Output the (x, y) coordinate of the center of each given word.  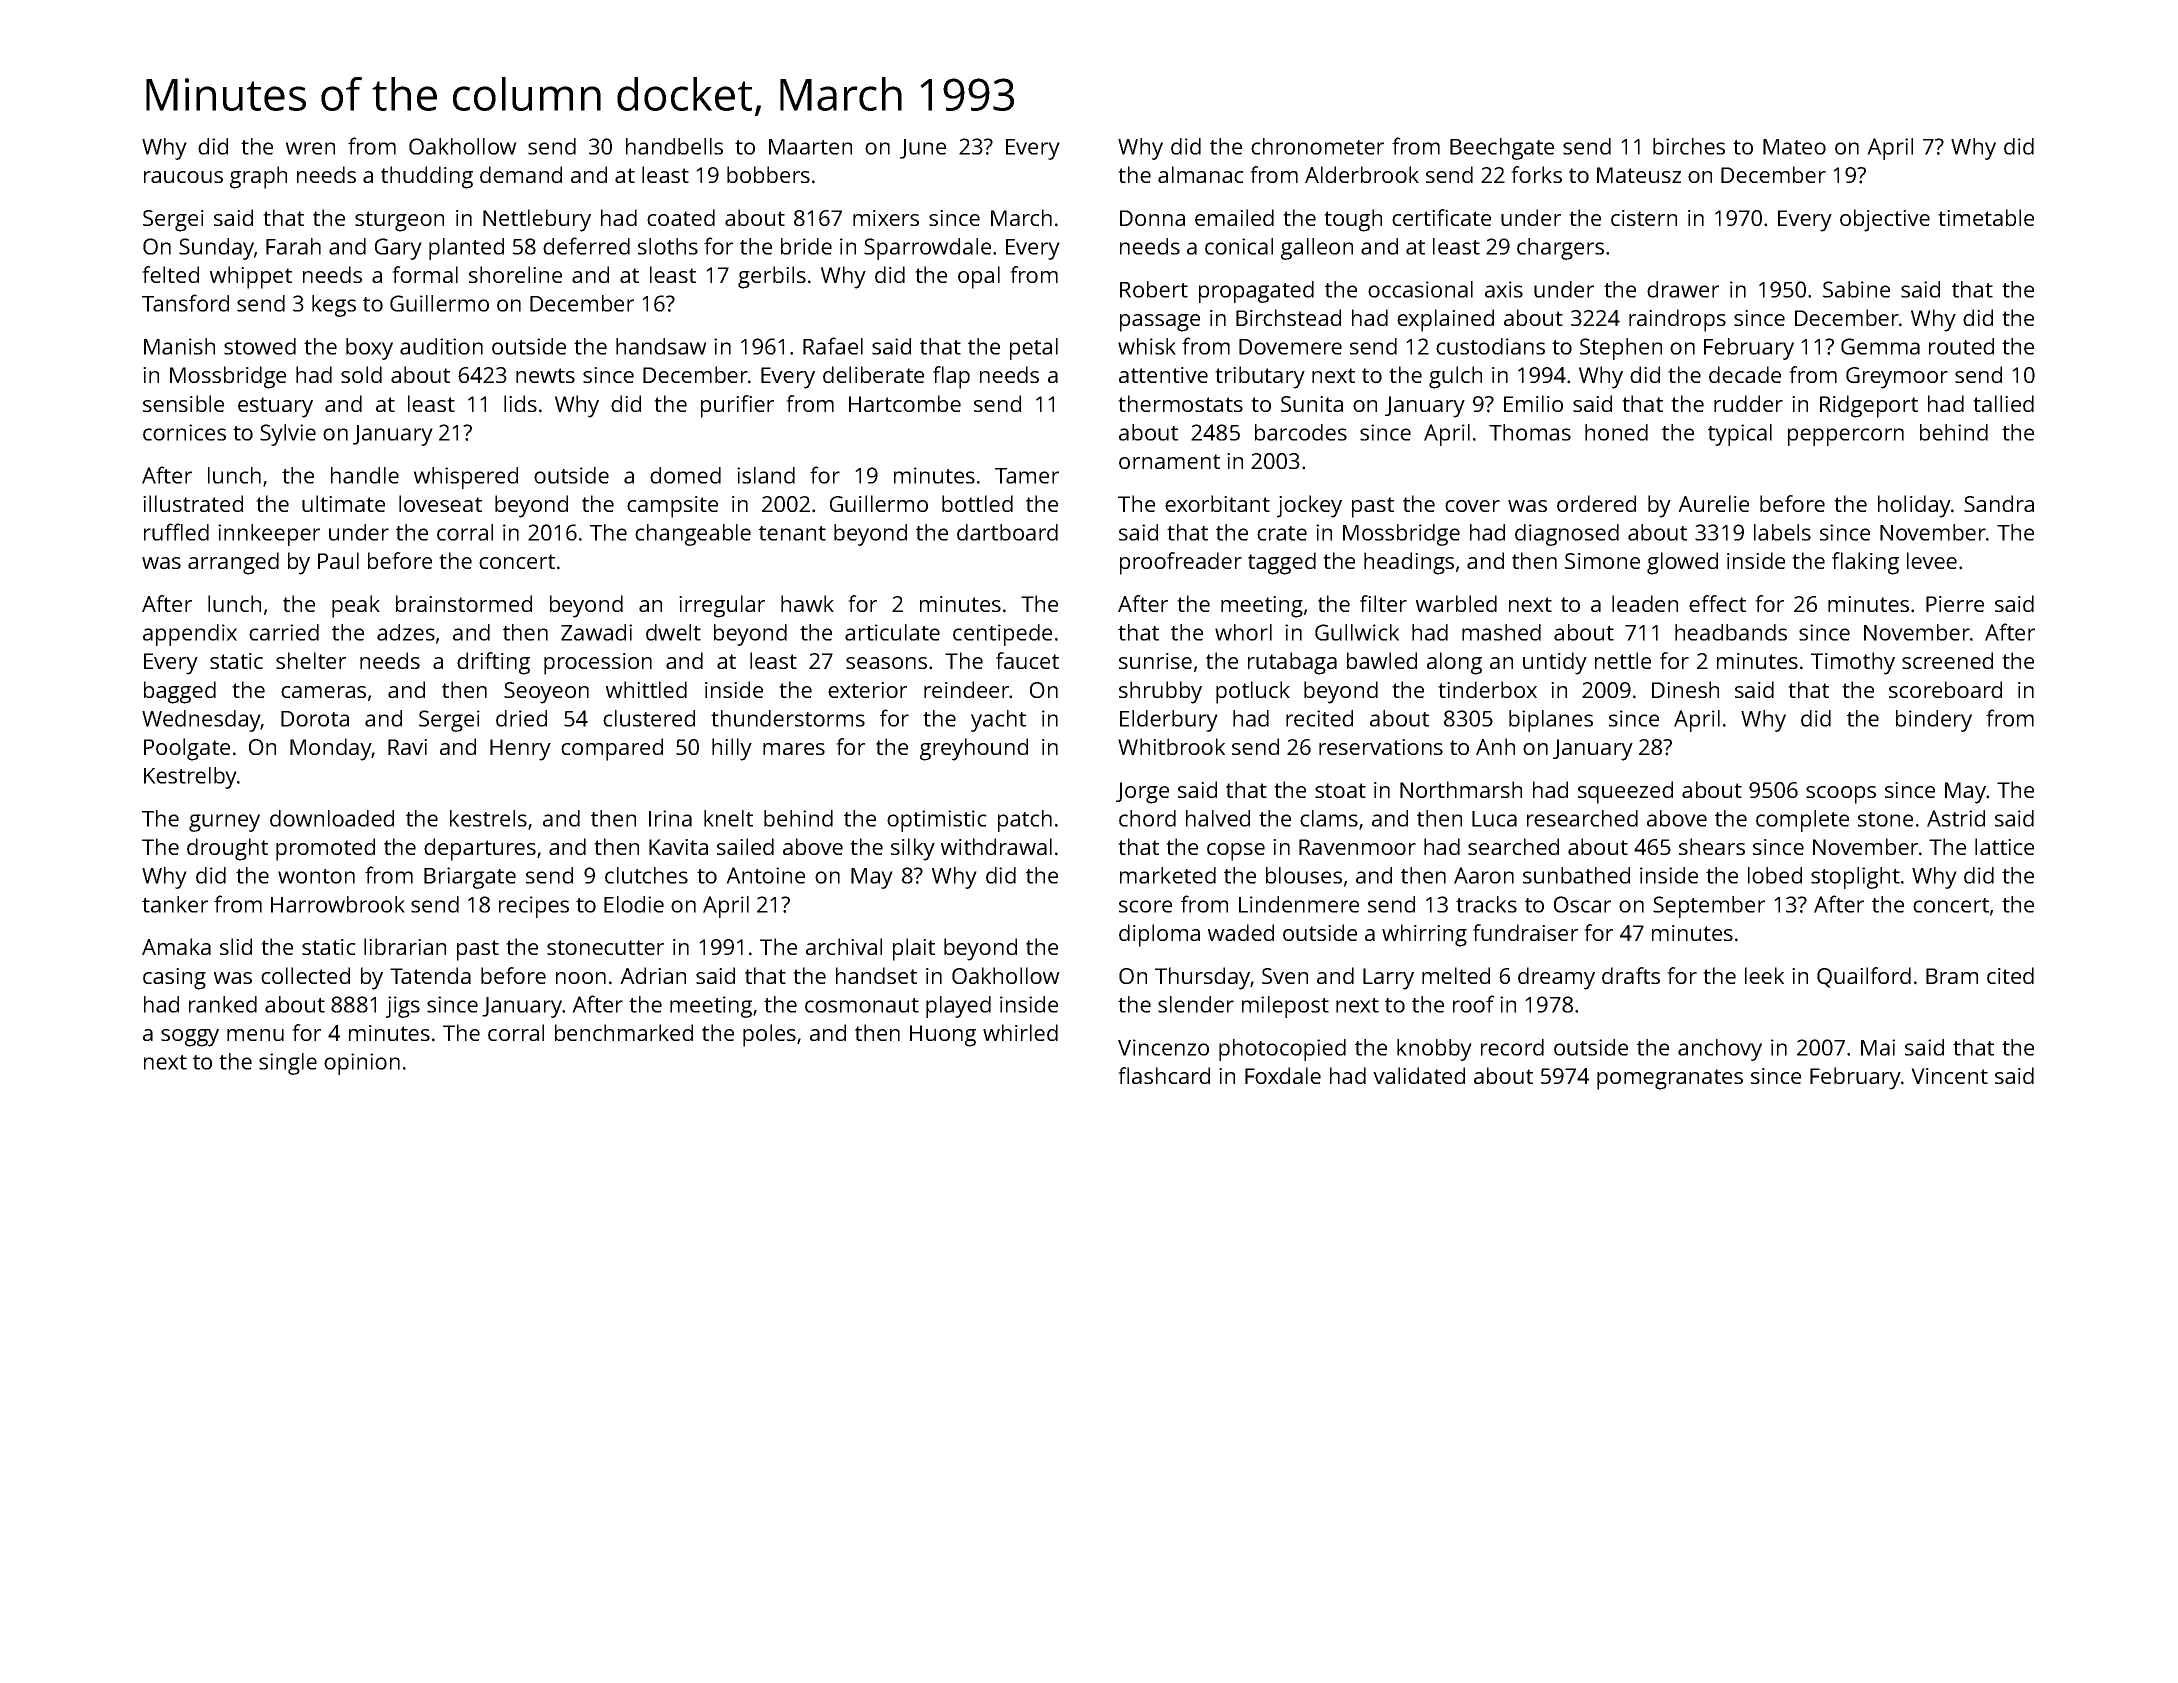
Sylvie (288, 435)
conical (1239, 246)
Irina (670, 818)
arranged (233, 563)
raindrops (1677, 320)
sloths (668, 246)
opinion (362, 1064)
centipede (1002, 635)
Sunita (1312, 404)
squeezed (1625, 792)
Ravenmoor (1357, 847)
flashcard (1164, 1075)
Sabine (1856, 289)
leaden (1645, 603)
